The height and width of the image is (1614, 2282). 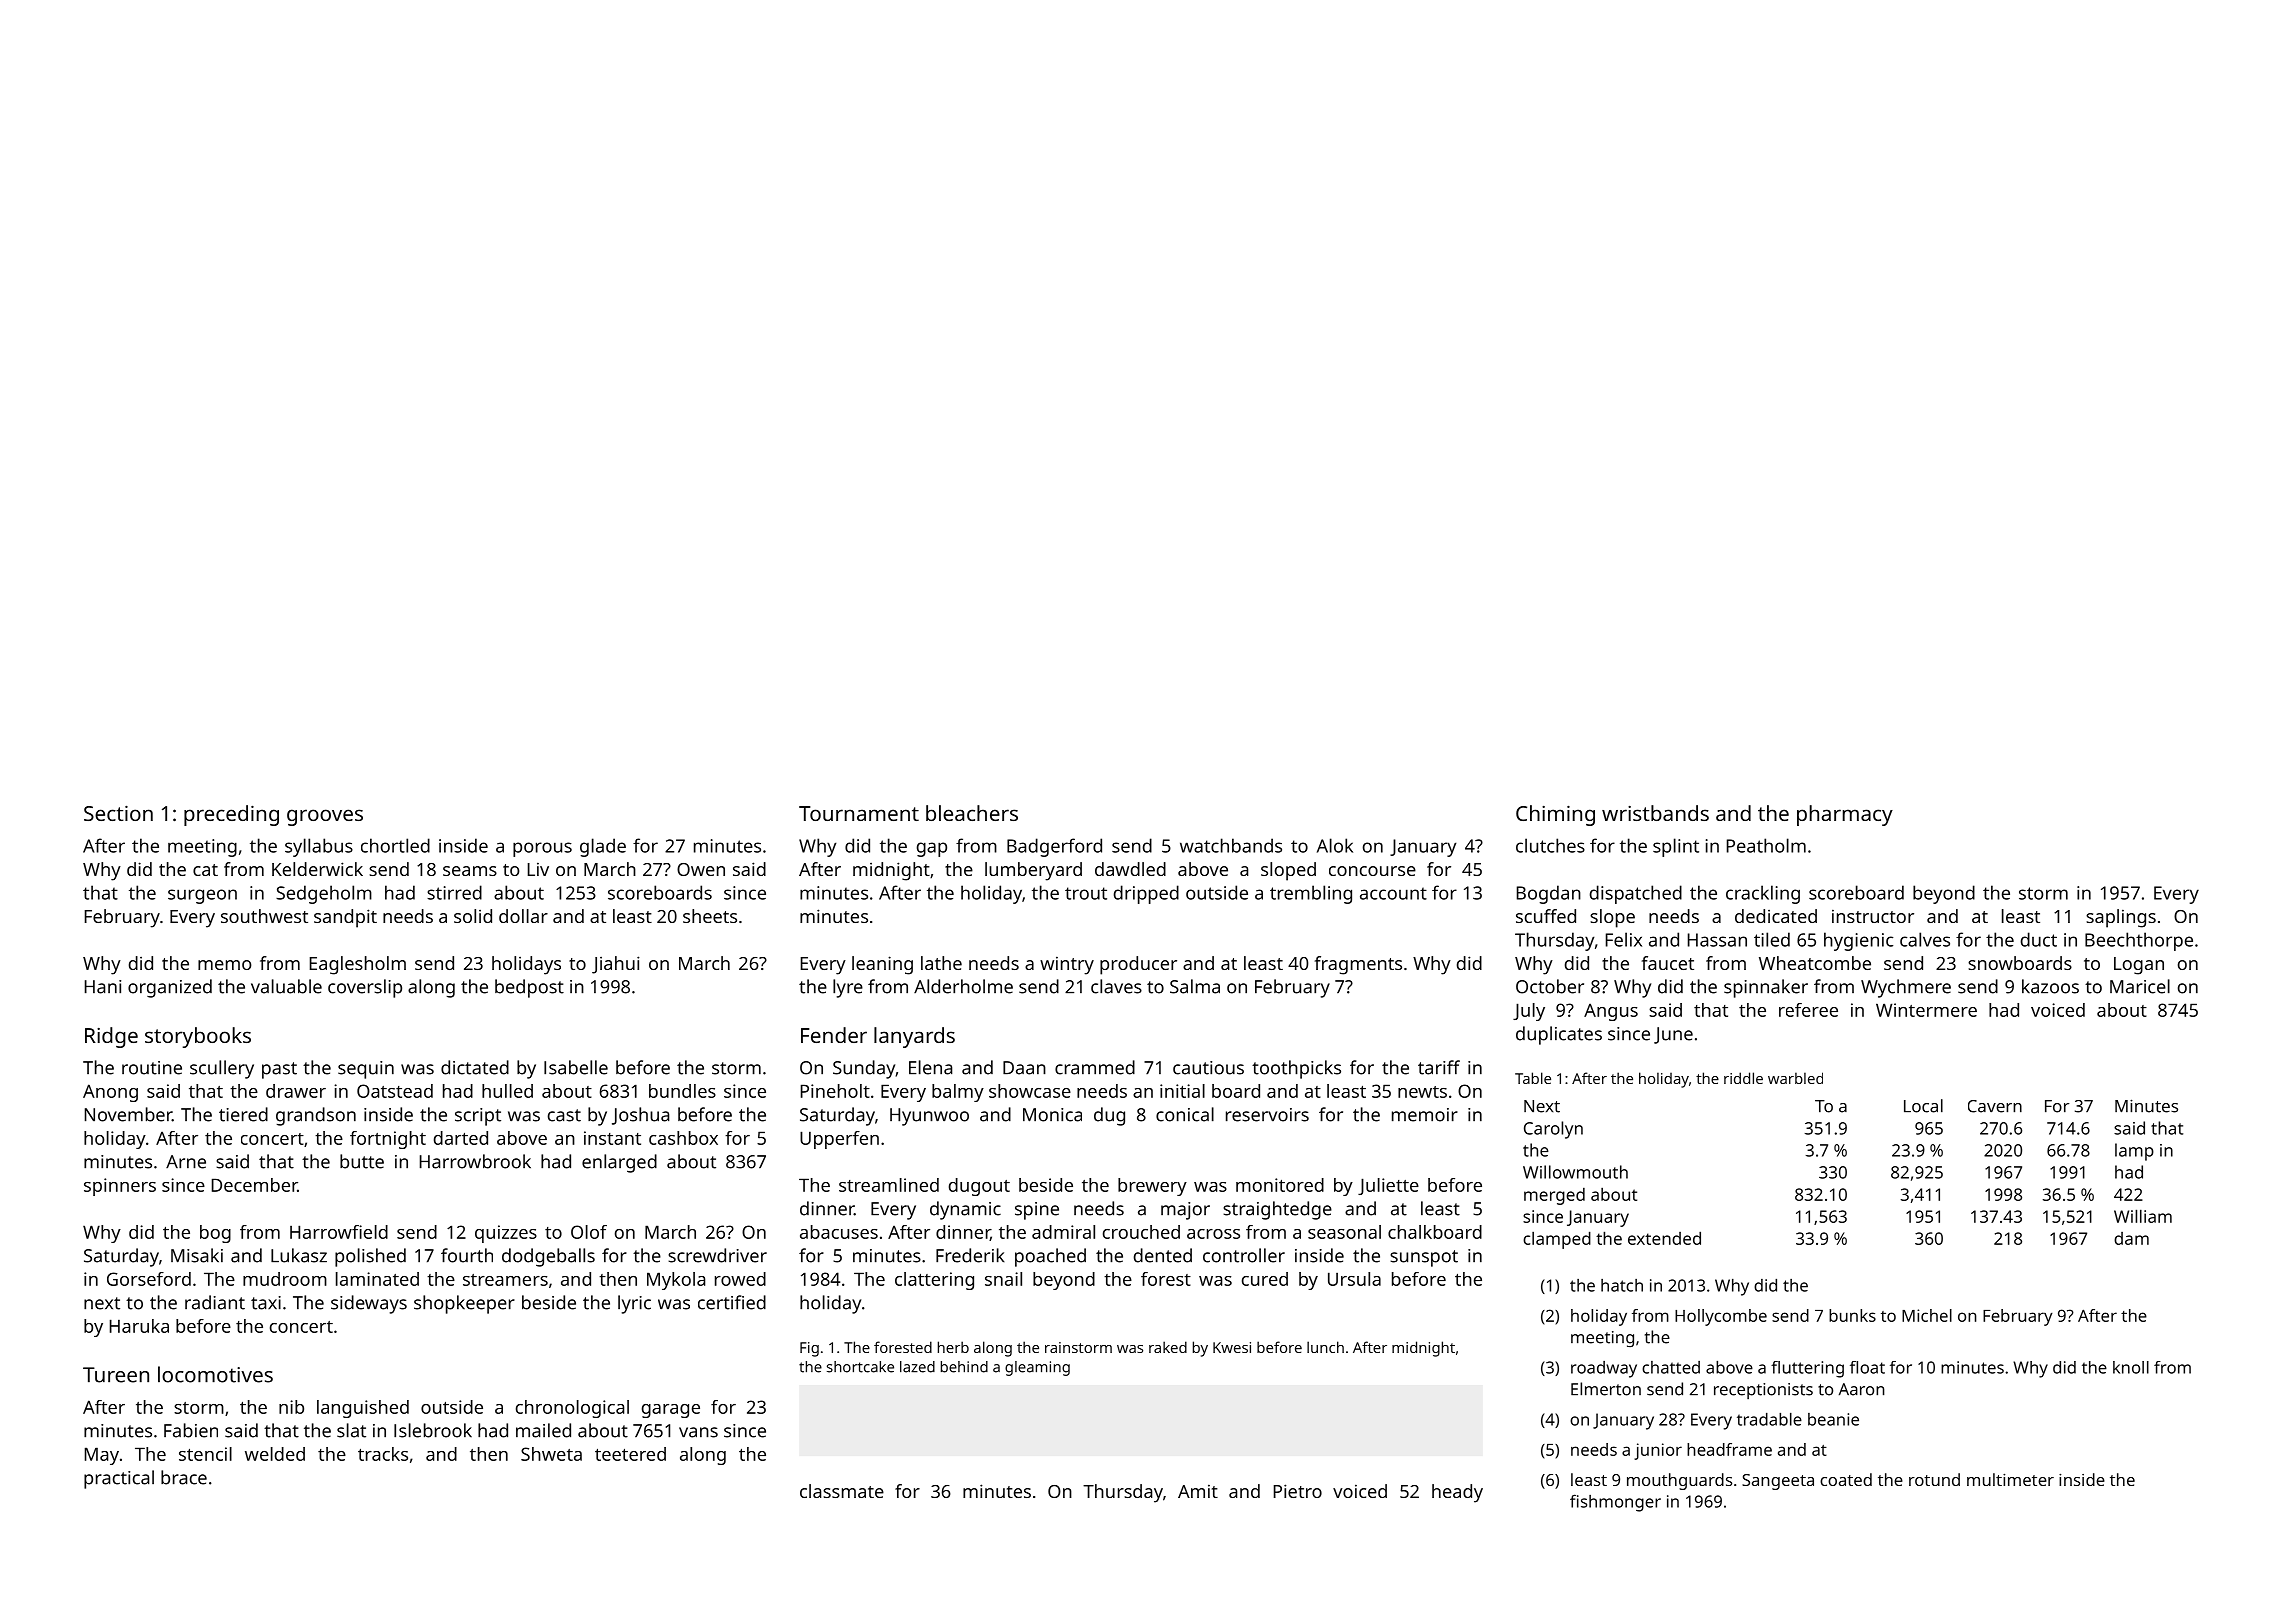 What do you see at coordinates (2143, 1216) in the image?
I see `William` at bounding box center [2143, 1216].
